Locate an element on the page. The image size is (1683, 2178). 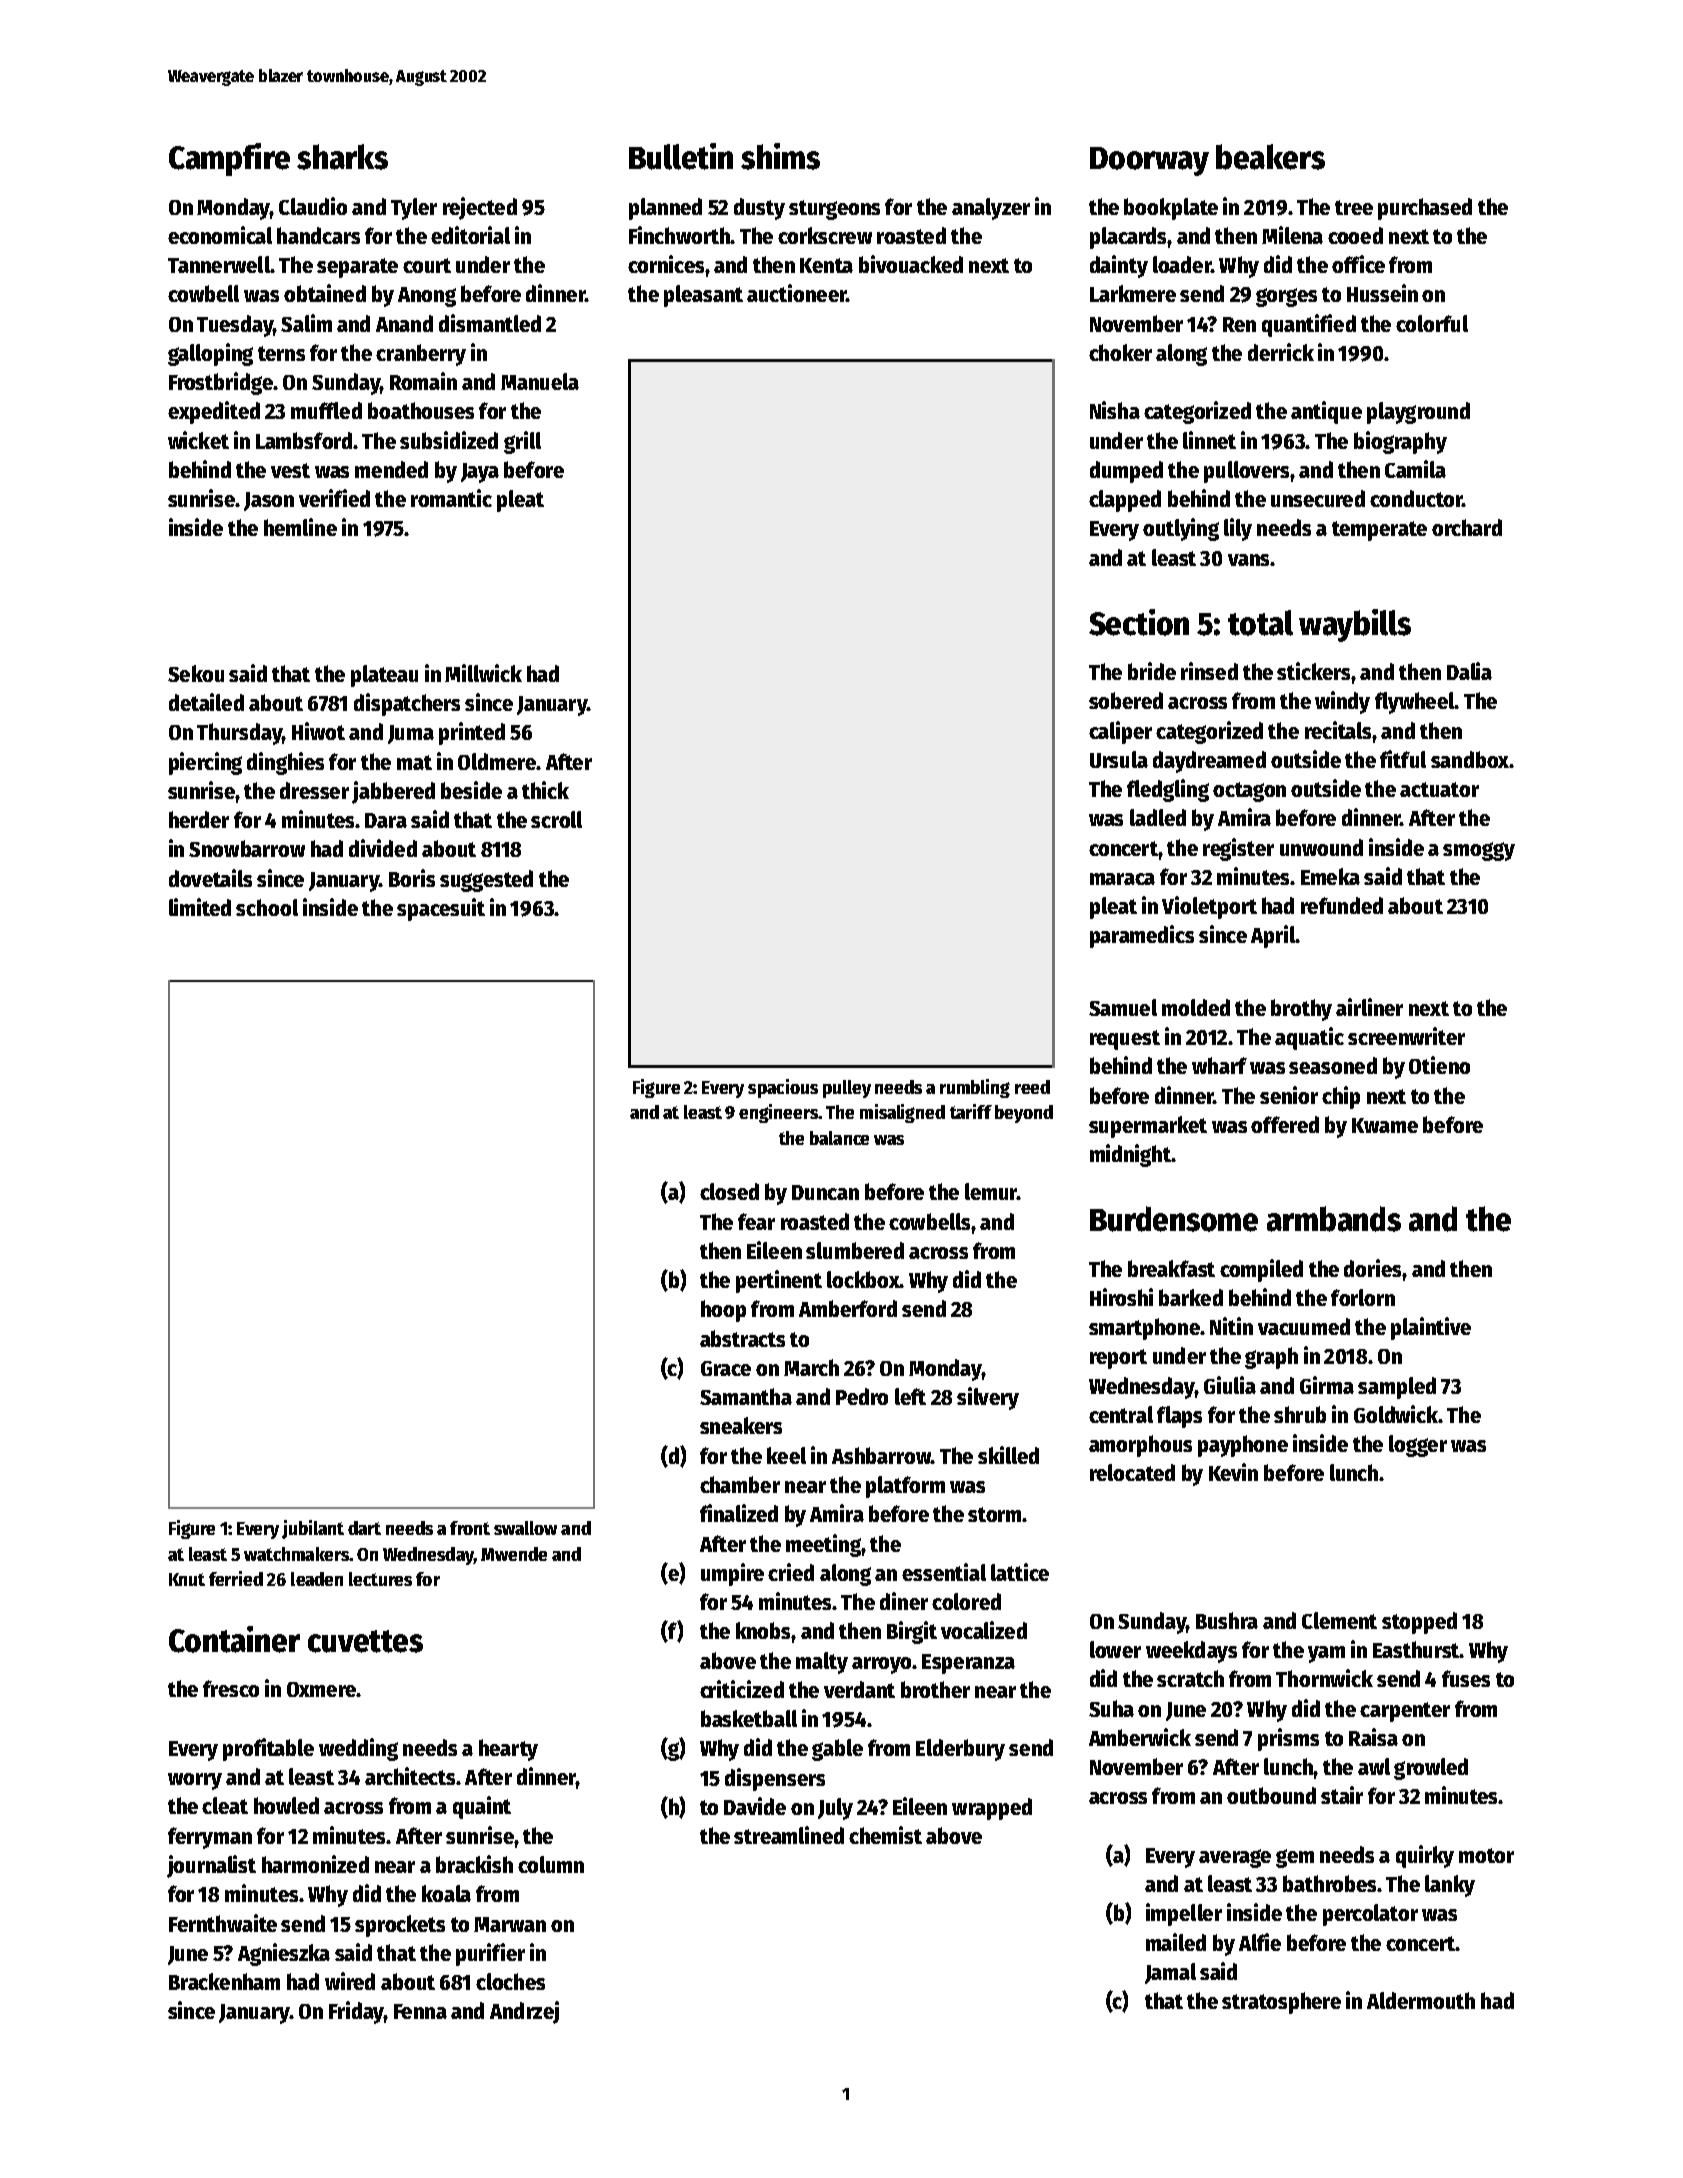
armbands is located at coordinates (1334, 1219).
